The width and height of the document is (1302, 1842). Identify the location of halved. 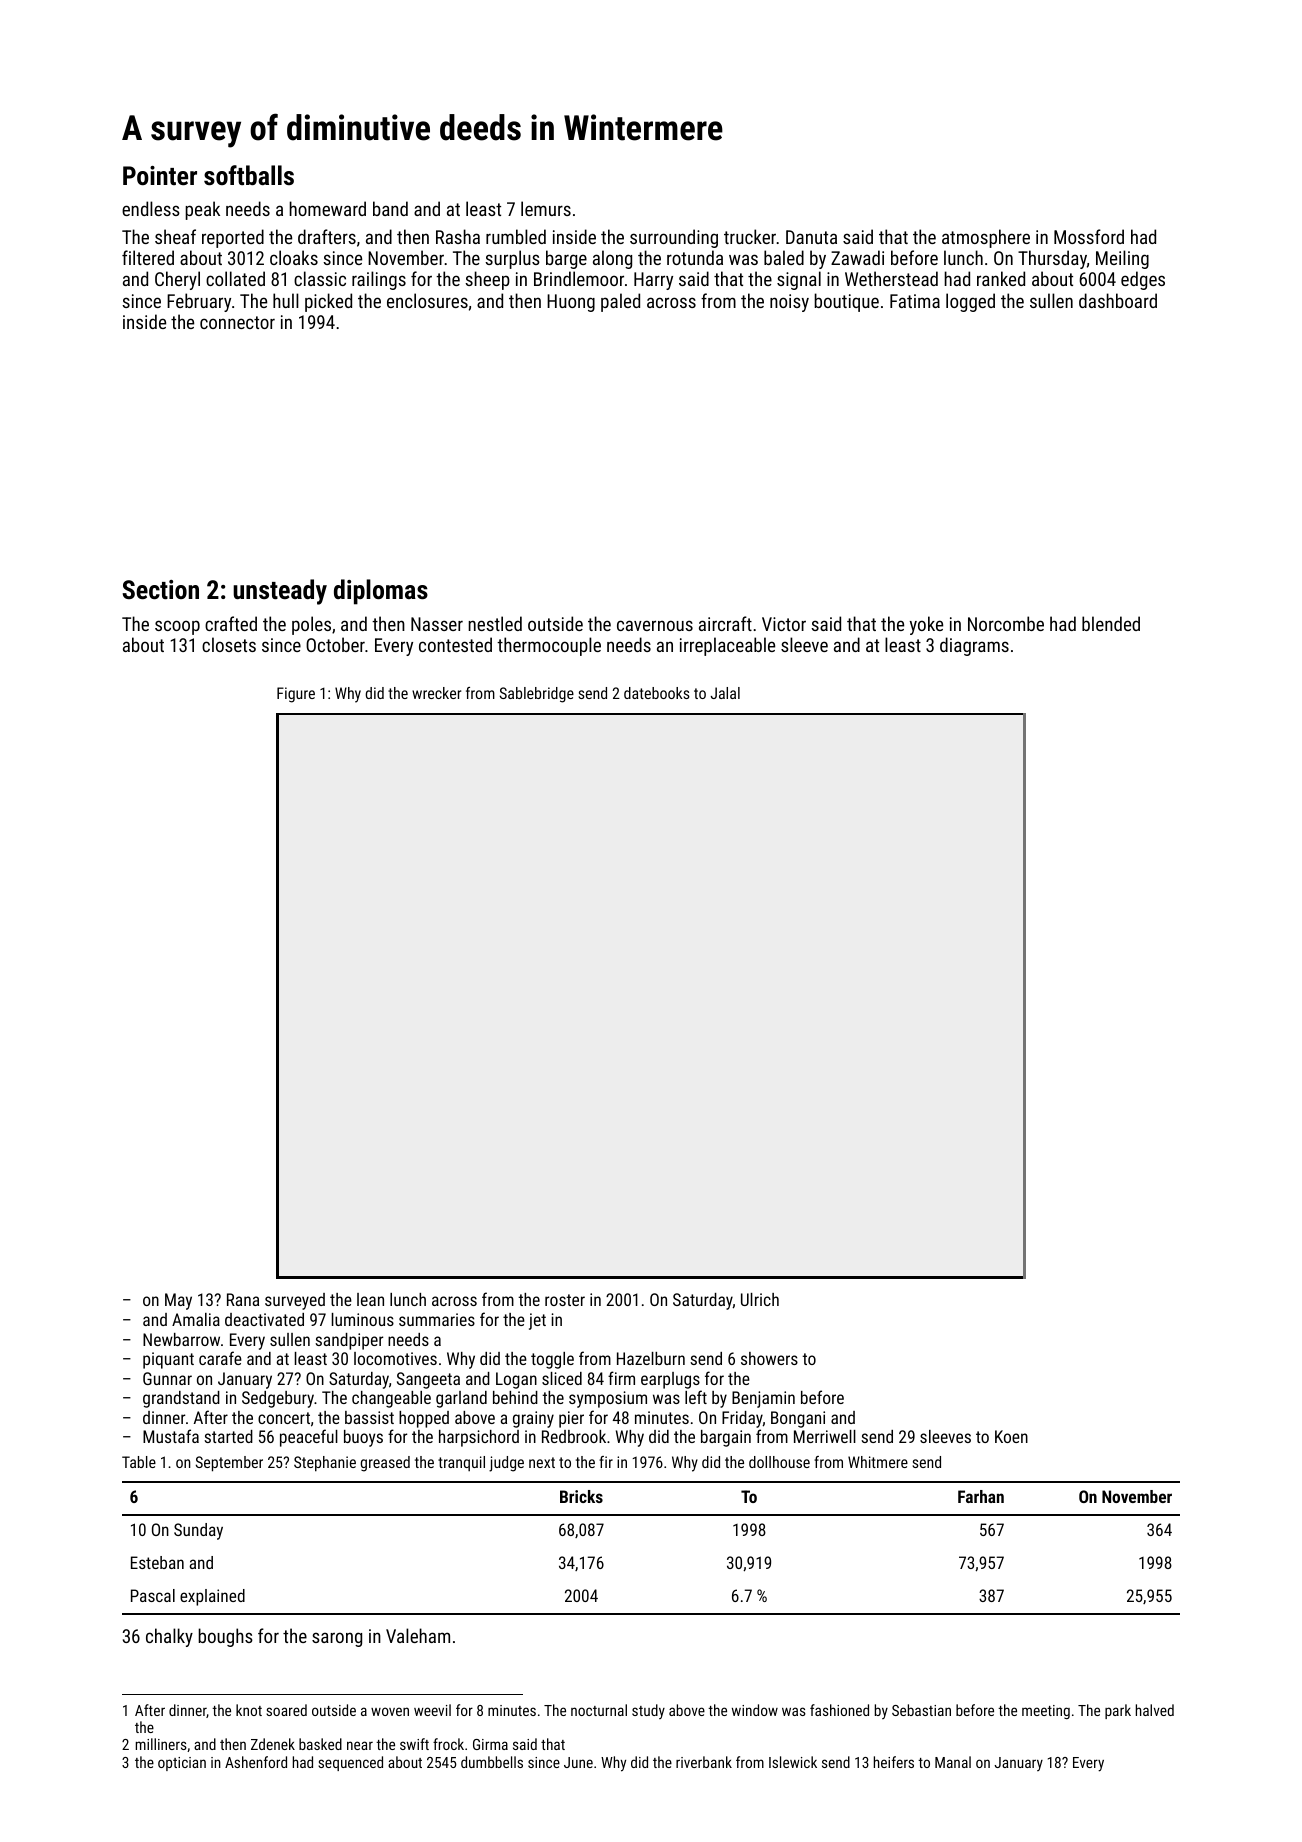
(1155, 1710).
